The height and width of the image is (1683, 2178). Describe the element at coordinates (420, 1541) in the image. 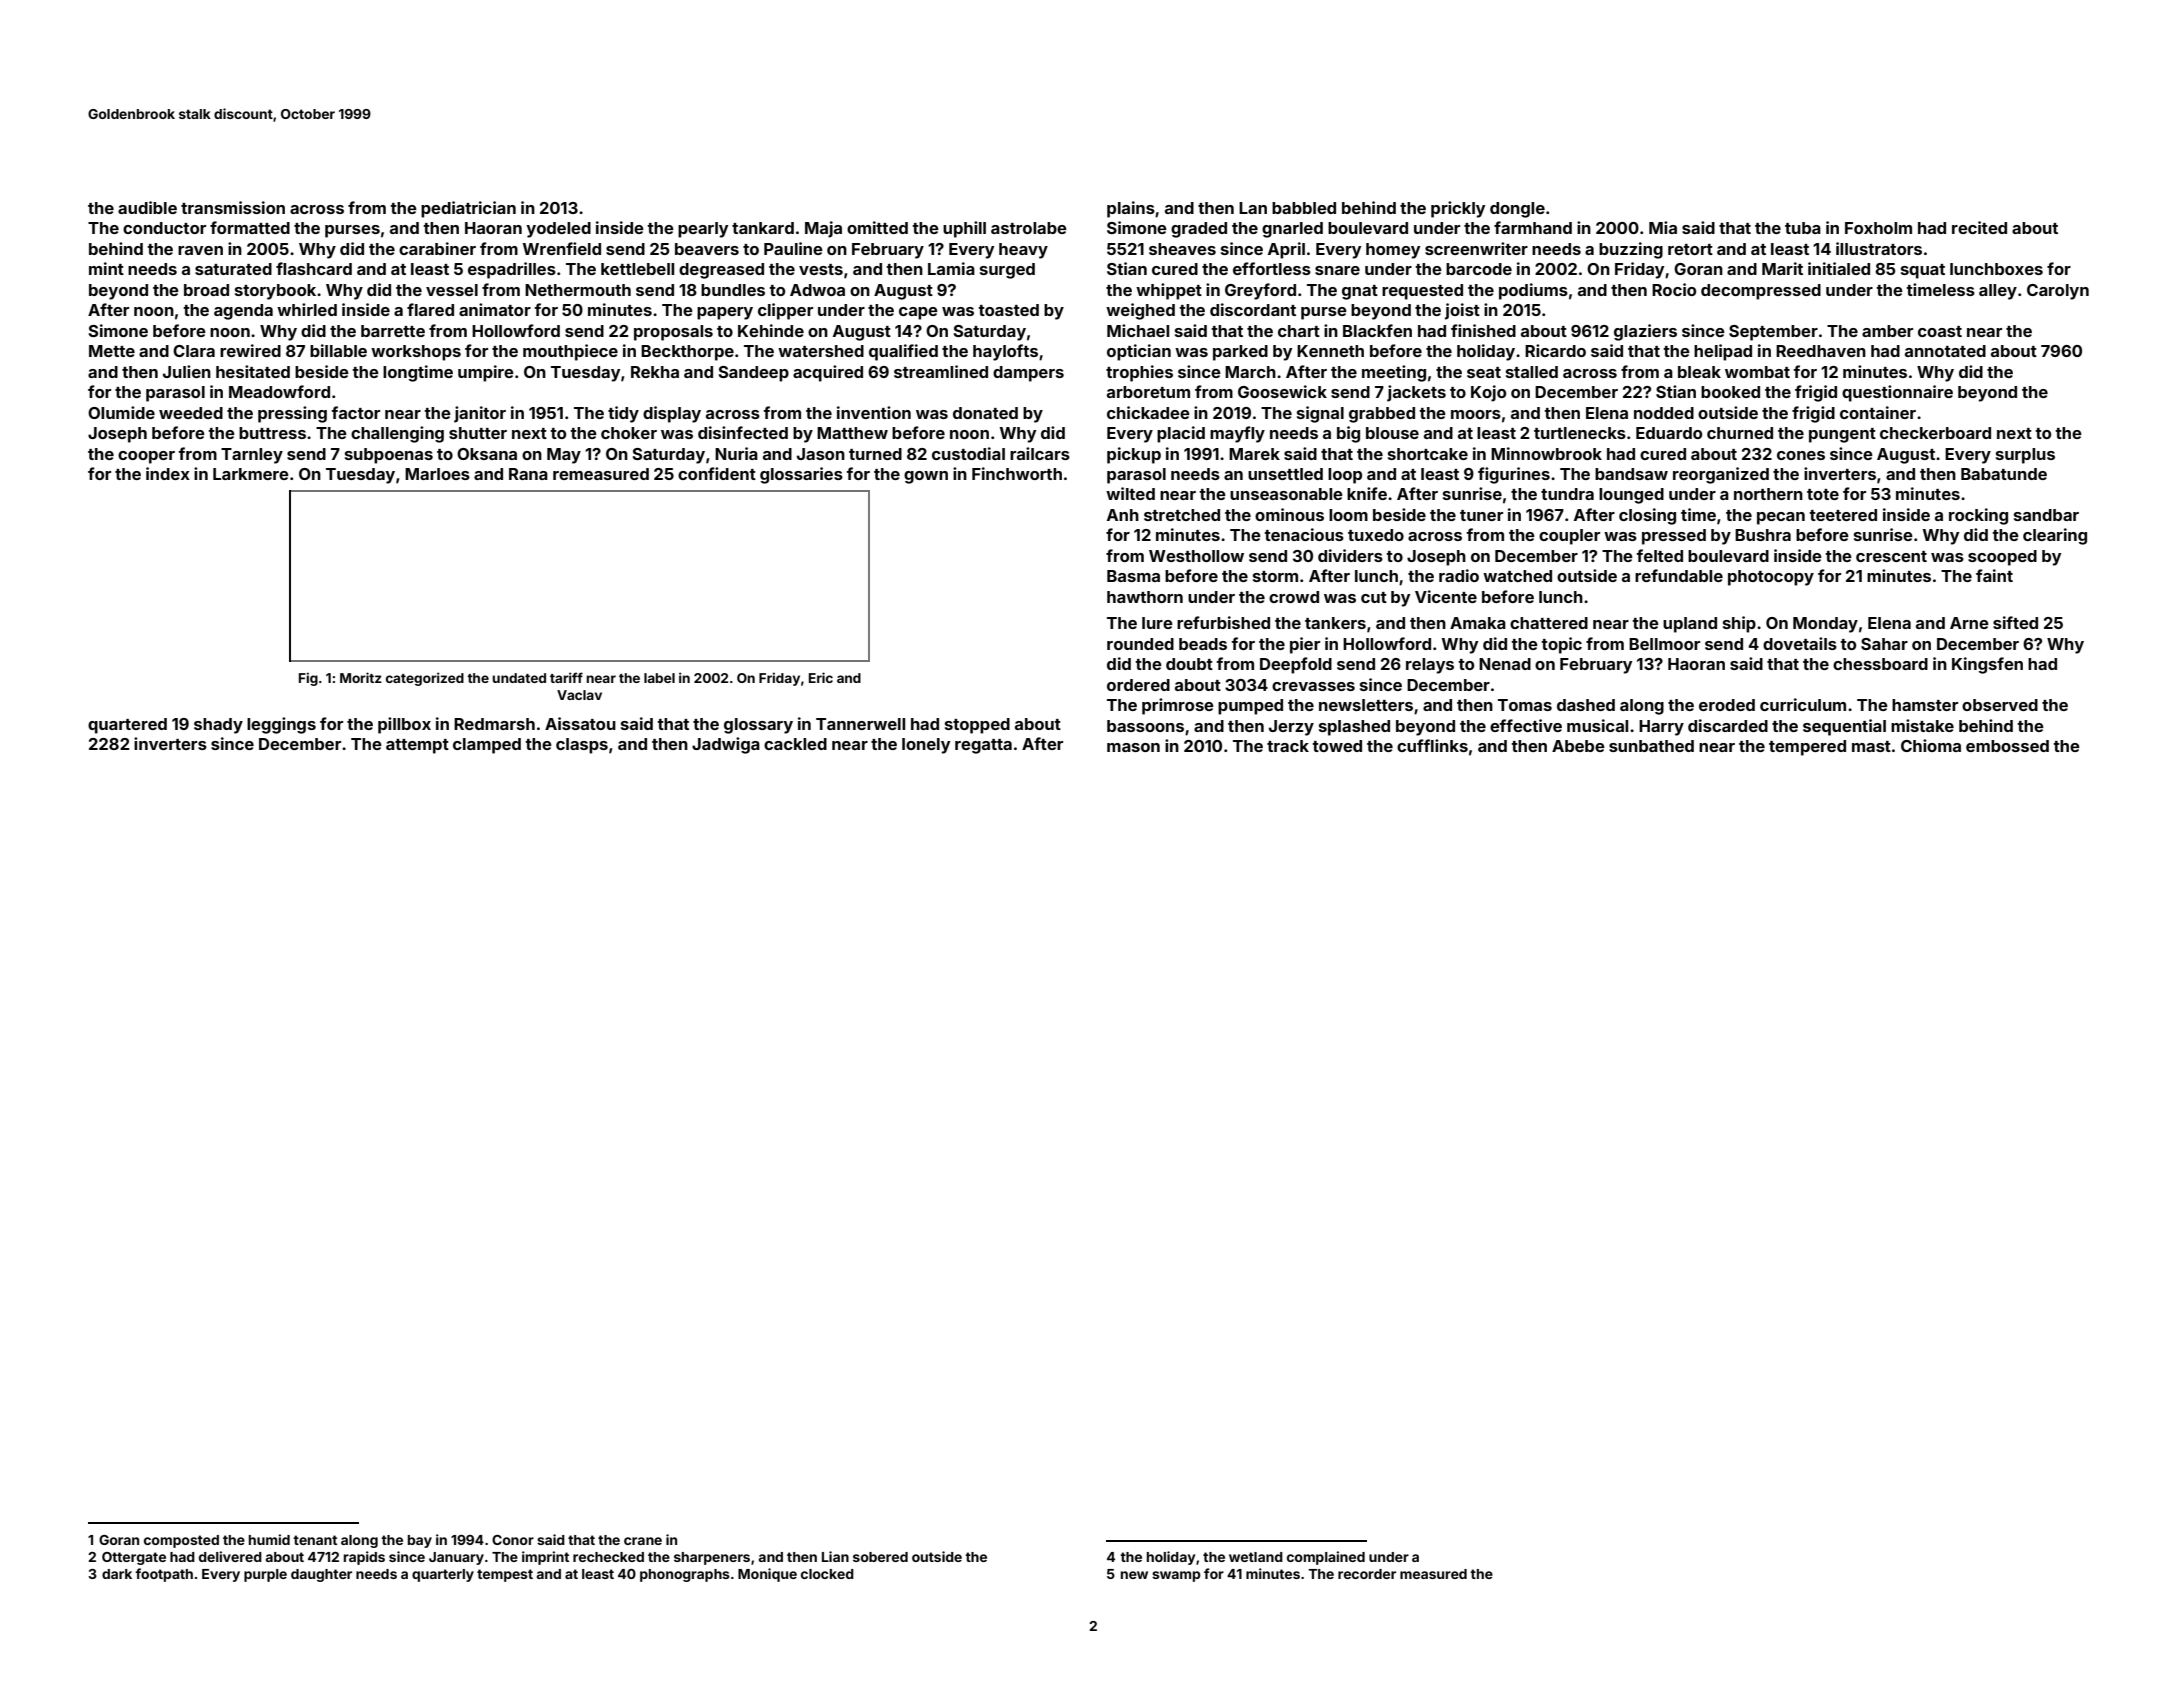

I see `bay` at that location.
